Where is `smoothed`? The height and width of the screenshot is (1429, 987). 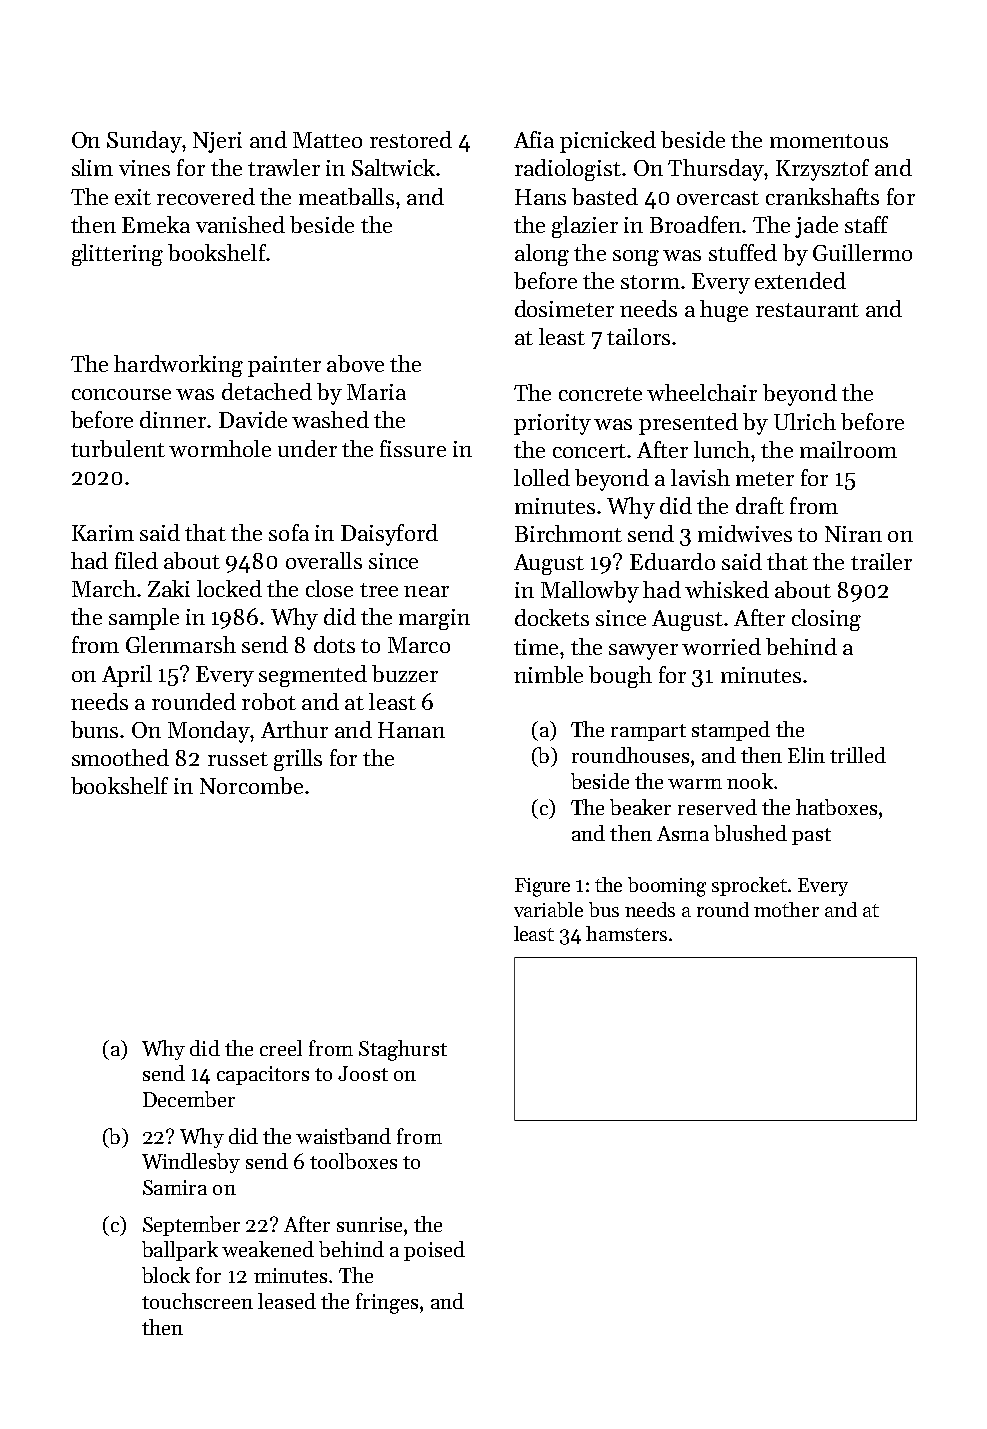 smoothed is located at coordinates (120, 757).
